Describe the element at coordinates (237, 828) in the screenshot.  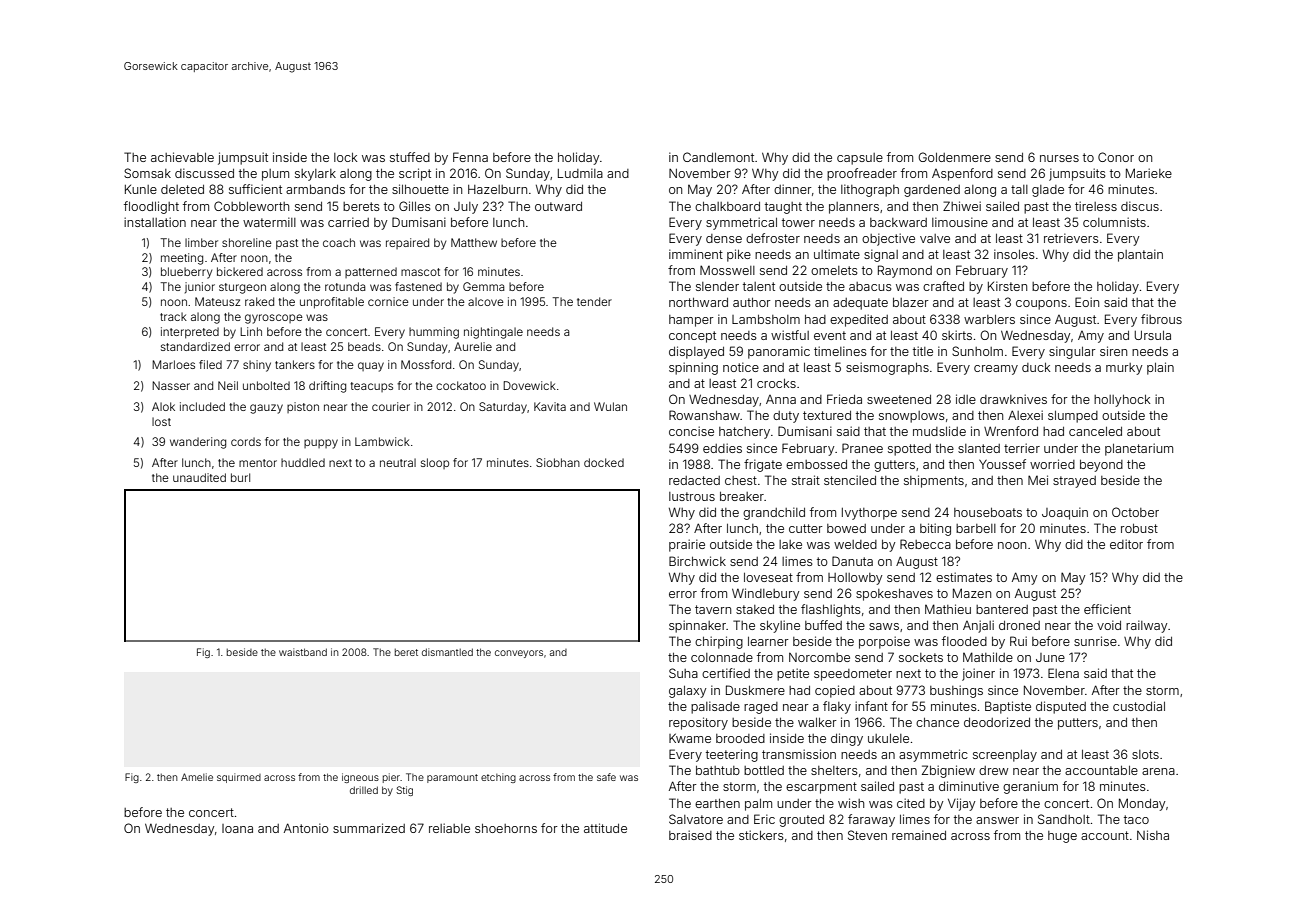
I see `Ioana` at that location.
